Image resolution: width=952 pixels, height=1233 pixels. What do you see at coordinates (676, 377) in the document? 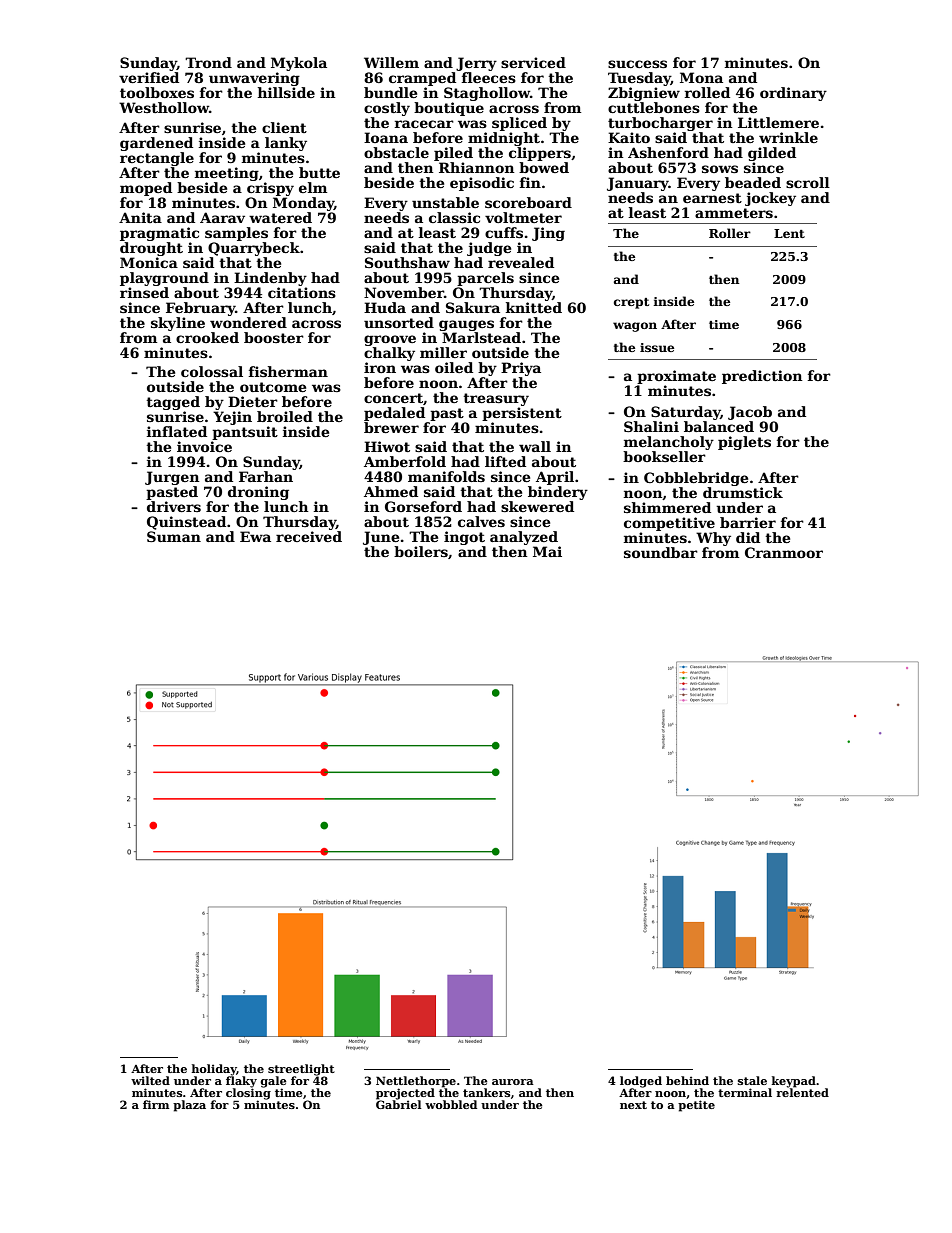
I see `proximate` at bounding box center [676, 377].
